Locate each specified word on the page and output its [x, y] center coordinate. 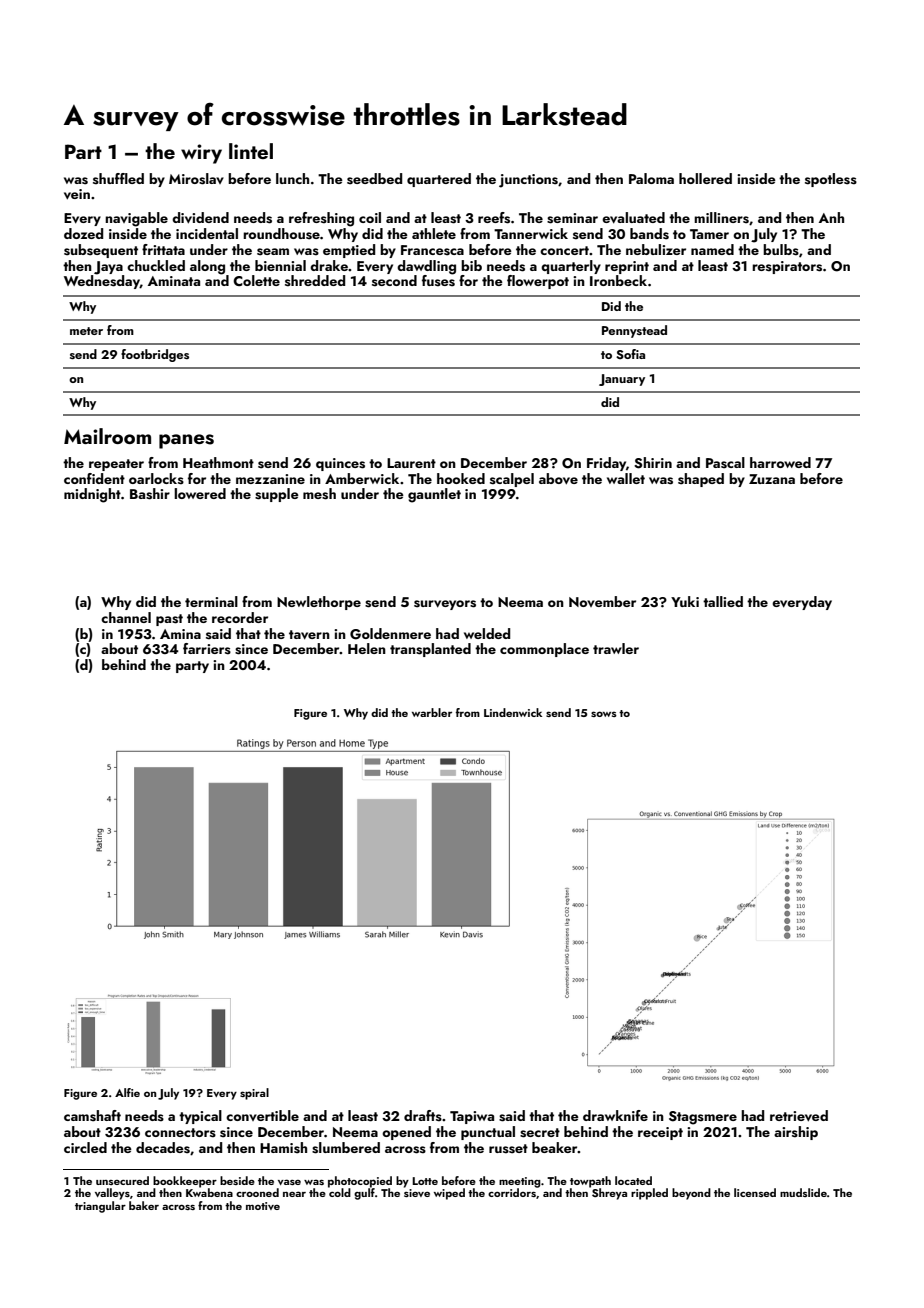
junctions [528, 181]
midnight [92, 495]
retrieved [799, 1116]
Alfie [127, 1092]
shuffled [118, 179]
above [558, 479]
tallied [723, 601]
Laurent [411, 463]
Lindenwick [513, 712]
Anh [831, 217]
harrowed [780, 462]
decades [163, 1148]
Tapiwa [472, 1117]
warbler [432, 712]
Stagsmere [703, 1118]
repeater [116, 465]
